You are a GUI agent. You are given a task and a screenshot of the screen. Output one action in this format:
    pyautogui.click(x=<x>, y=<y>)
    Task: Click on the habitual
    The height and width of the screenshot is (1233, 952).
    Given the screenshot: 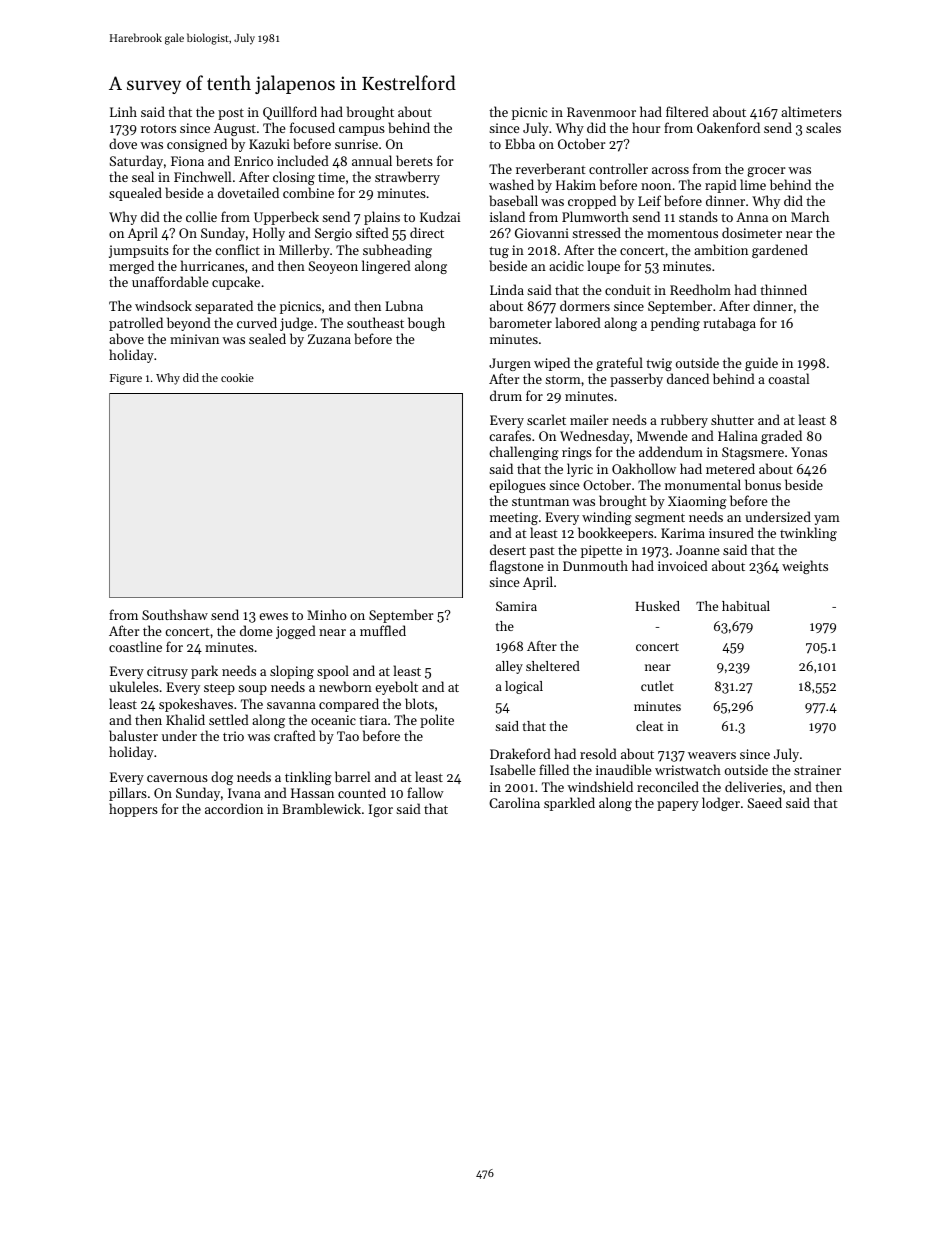 What is the action you would take?
    pyautogui.click(x=746, y=606)
